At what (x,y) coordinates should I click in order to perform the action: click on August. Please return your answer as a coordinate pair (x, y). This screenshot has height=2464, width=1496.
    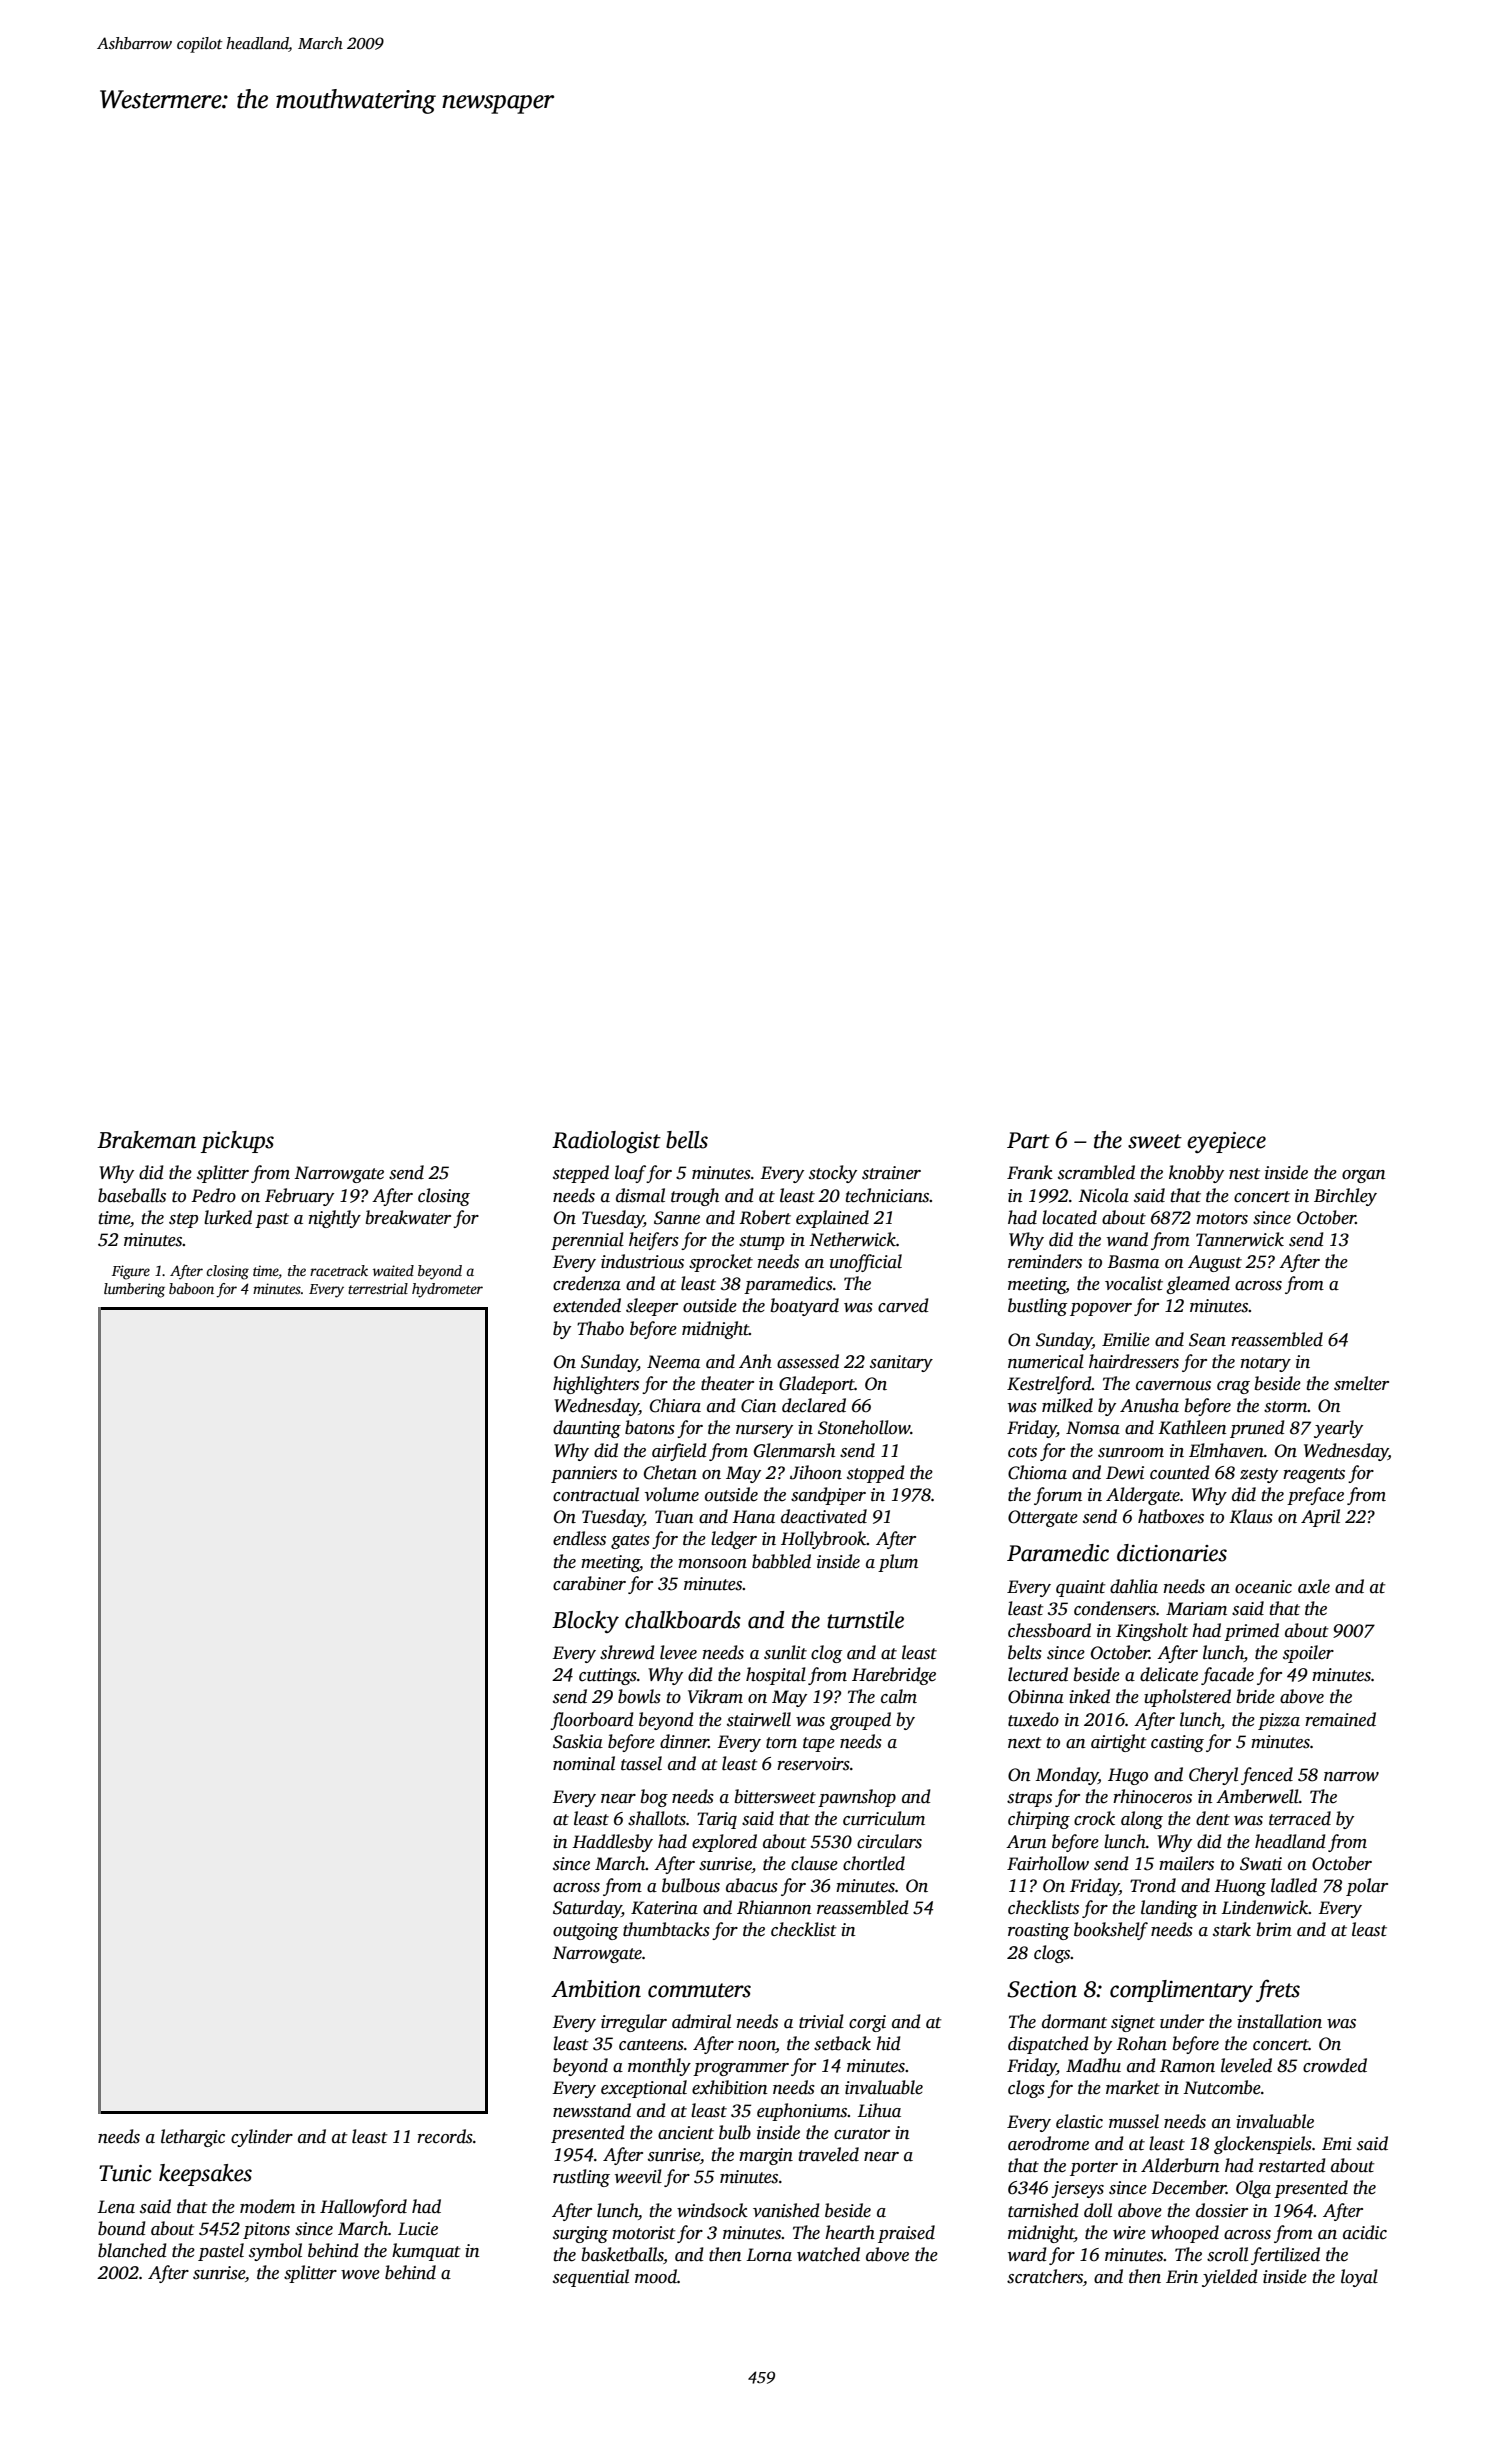
    Looking at the image, I should click on (1215, 1263).
